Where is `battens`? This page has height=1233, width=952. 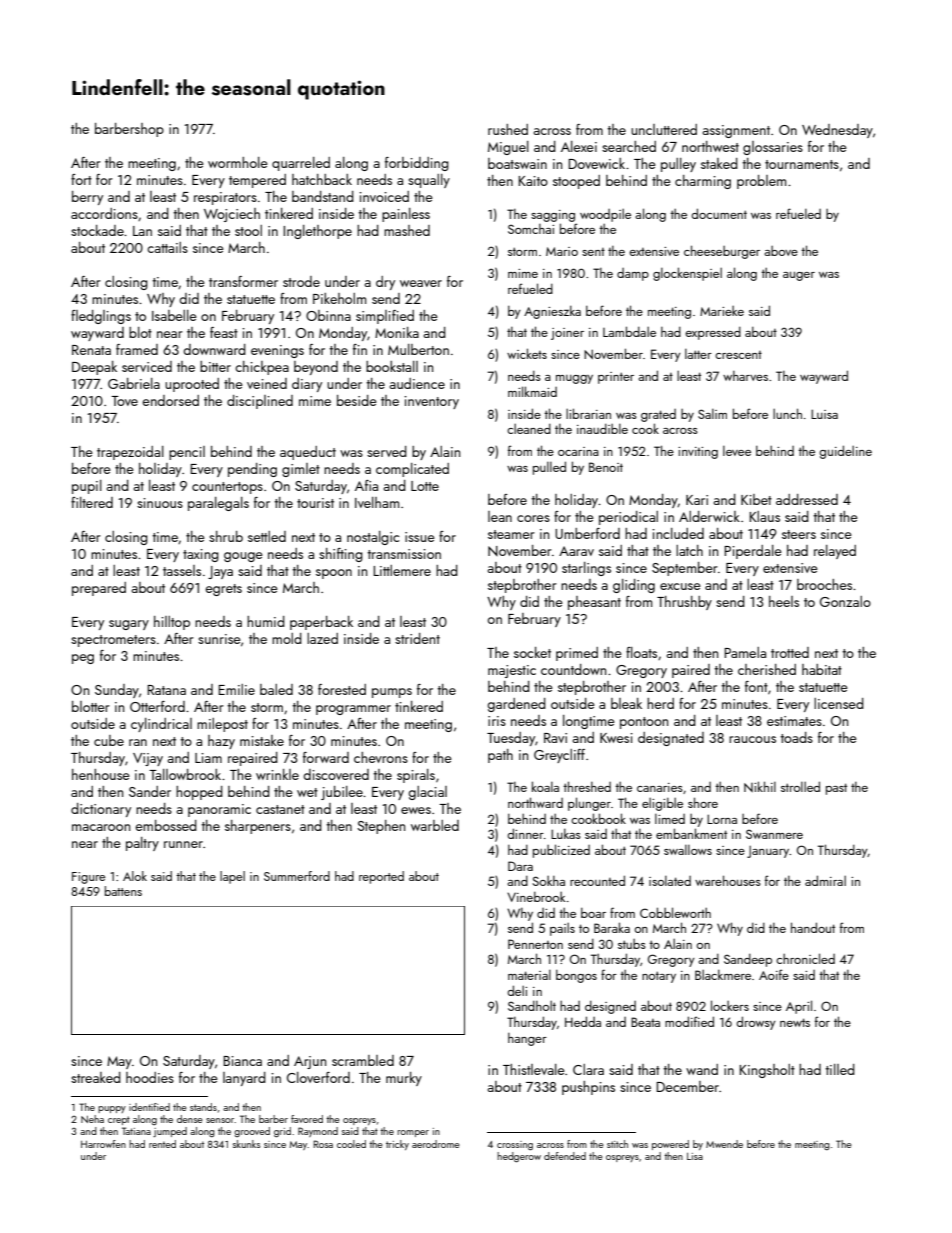 battens is located at coordinates (123, 891).
